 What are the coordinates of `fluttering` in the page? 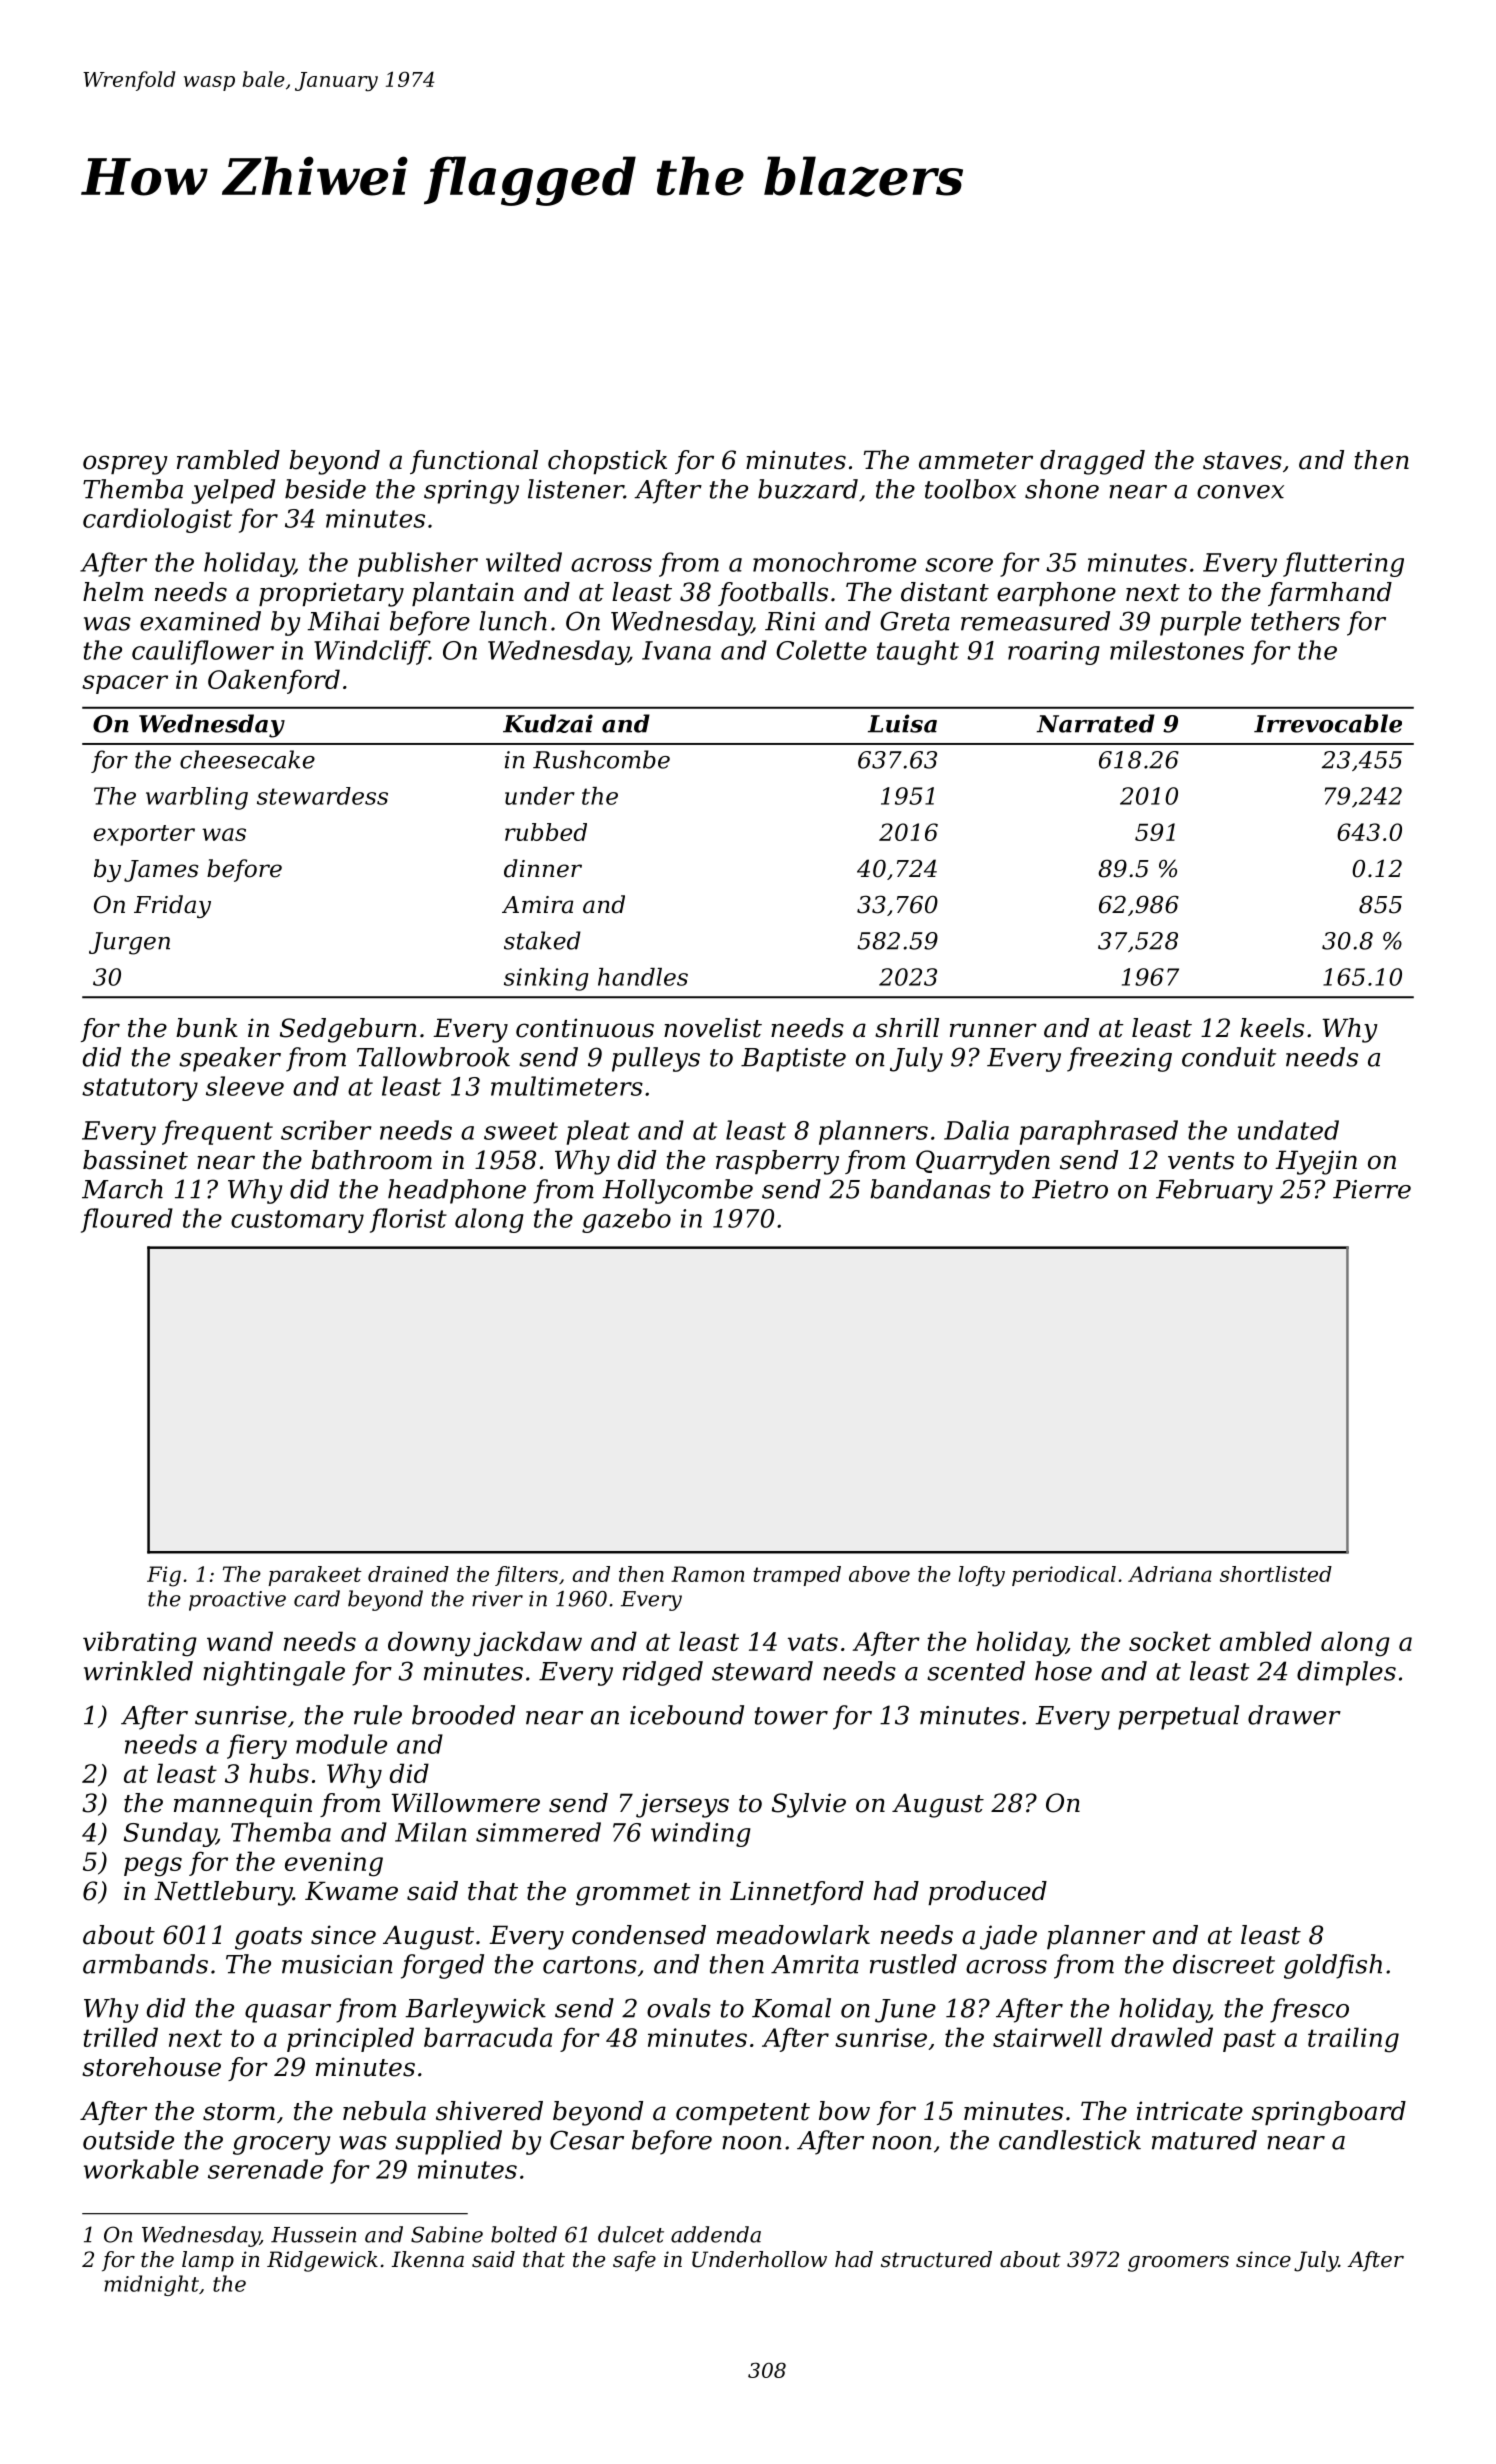 It's located at (1343, 564).
